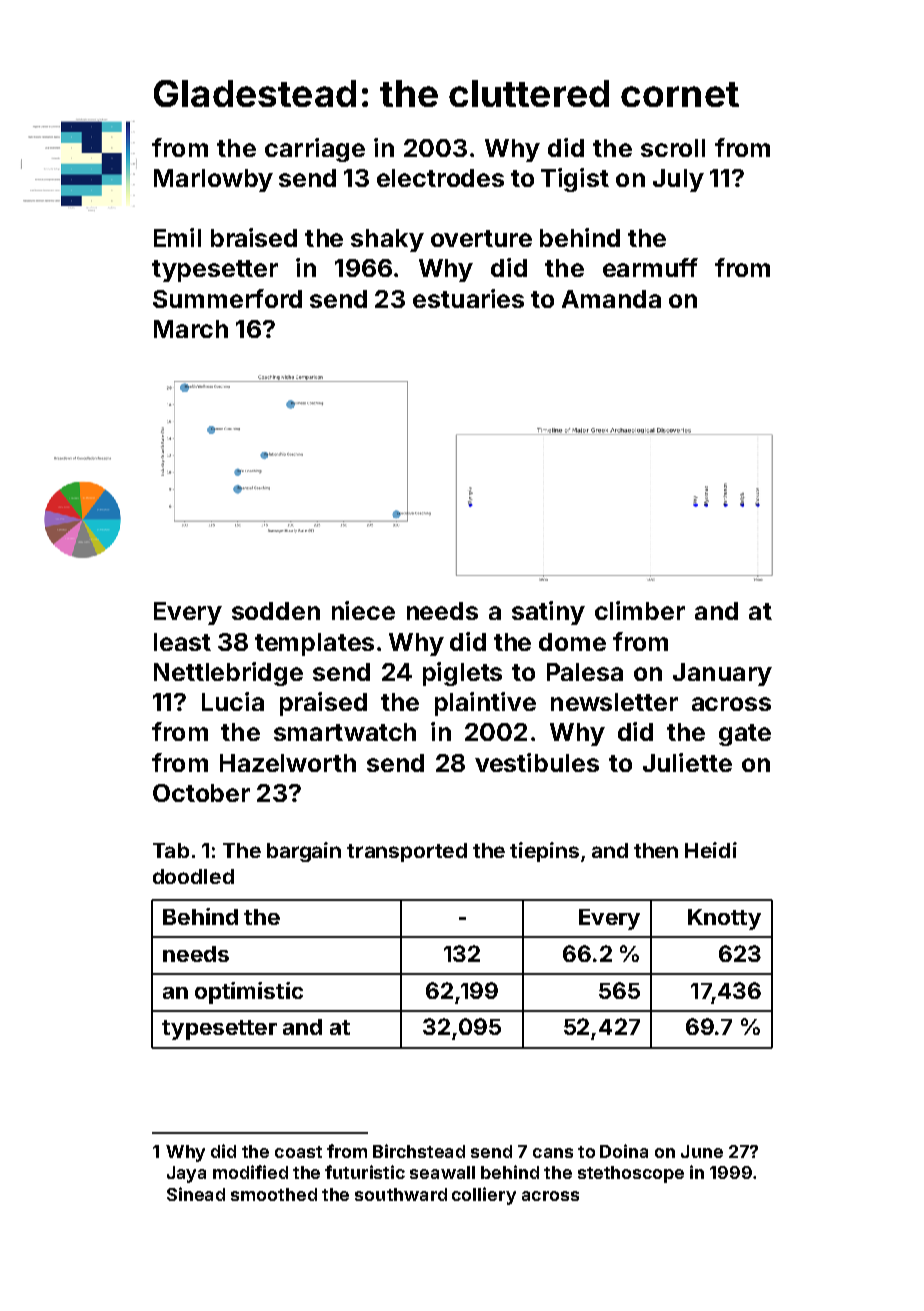 The height and width of the image is (1311, 924). I want to click on Lucia, so click(233, 701).
